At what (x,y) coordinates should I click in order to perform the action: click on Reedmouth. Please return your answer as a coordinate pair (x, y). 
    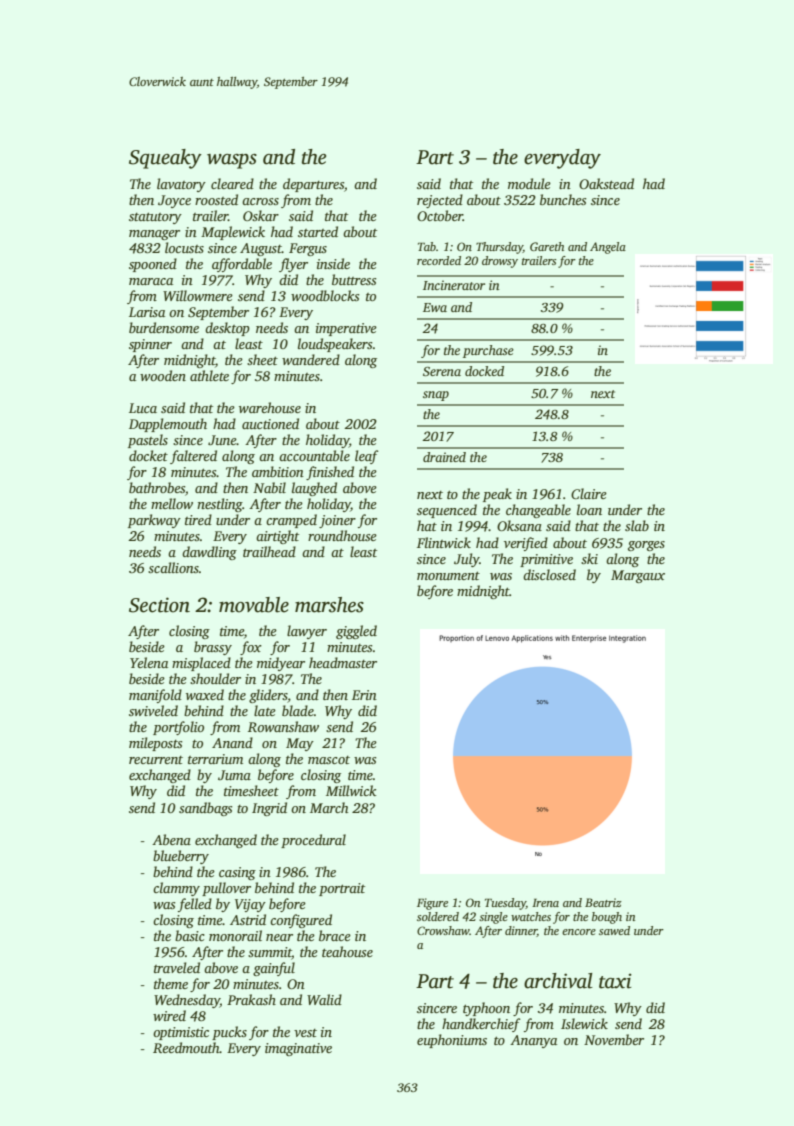
    Looking at the image, I should click on (186, 1047).
